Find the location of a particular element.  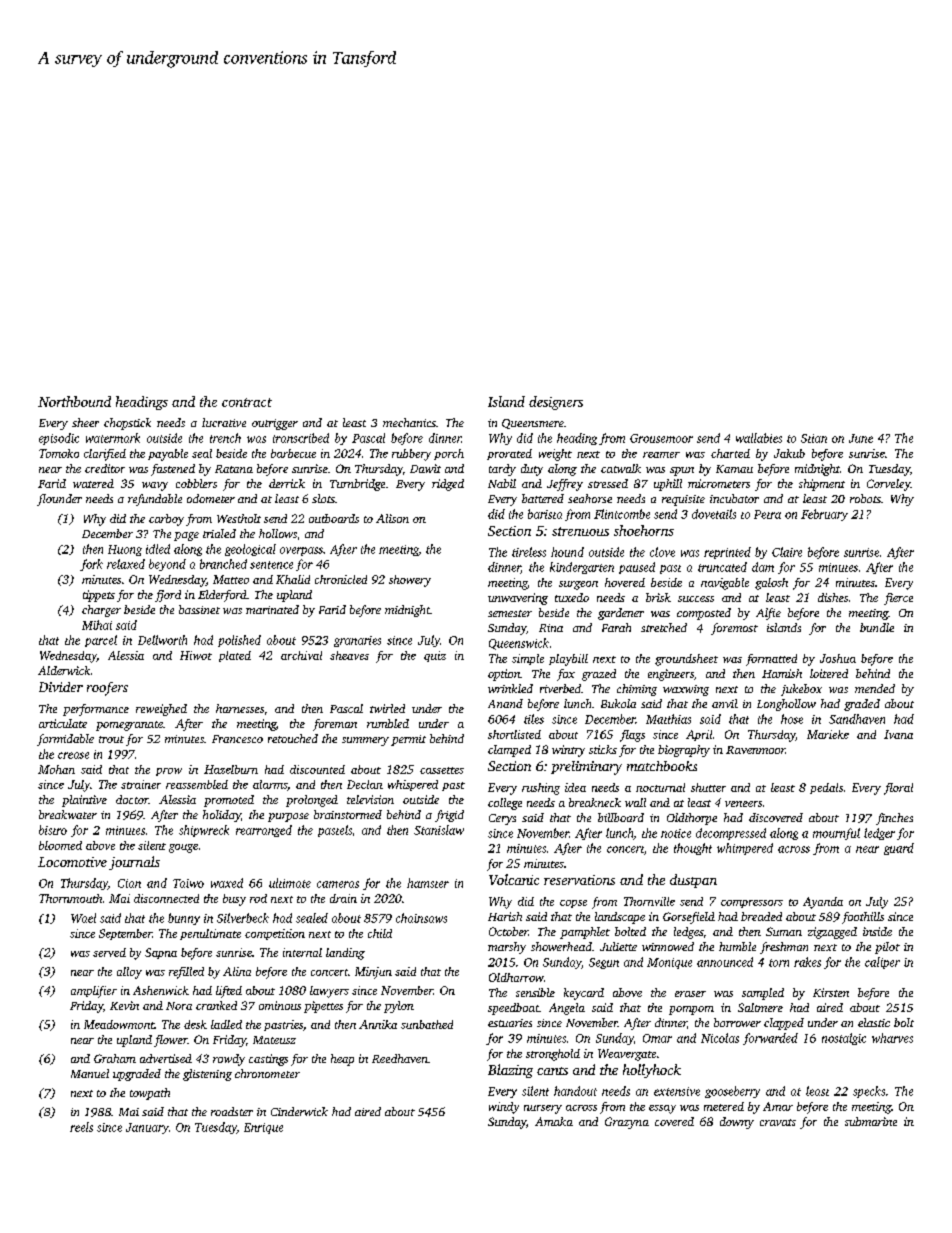

foremost is located at coordinates (734, 629).
